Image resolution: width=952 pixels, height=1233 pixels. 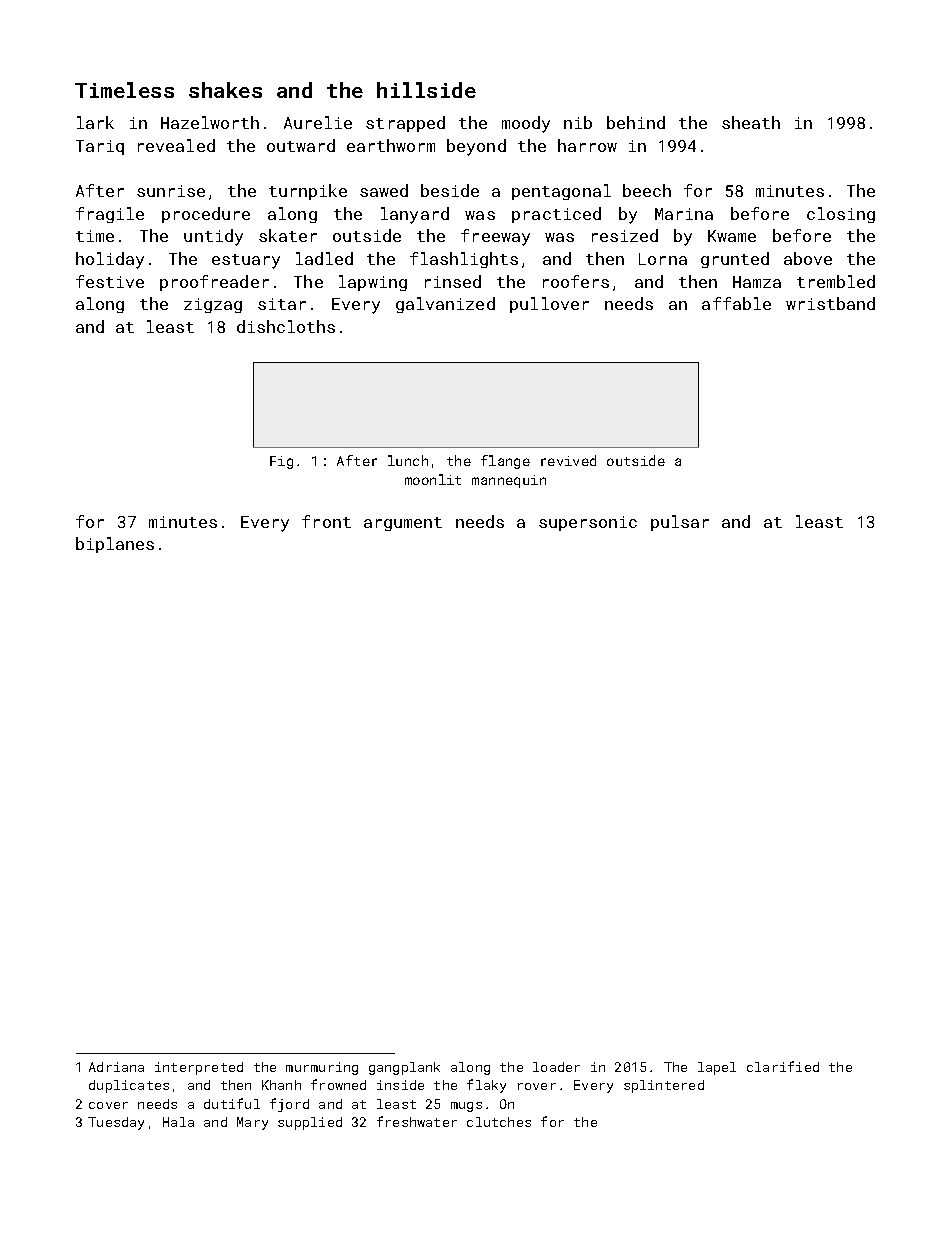 I want to click on wristband, so click(x=830, y=303).
